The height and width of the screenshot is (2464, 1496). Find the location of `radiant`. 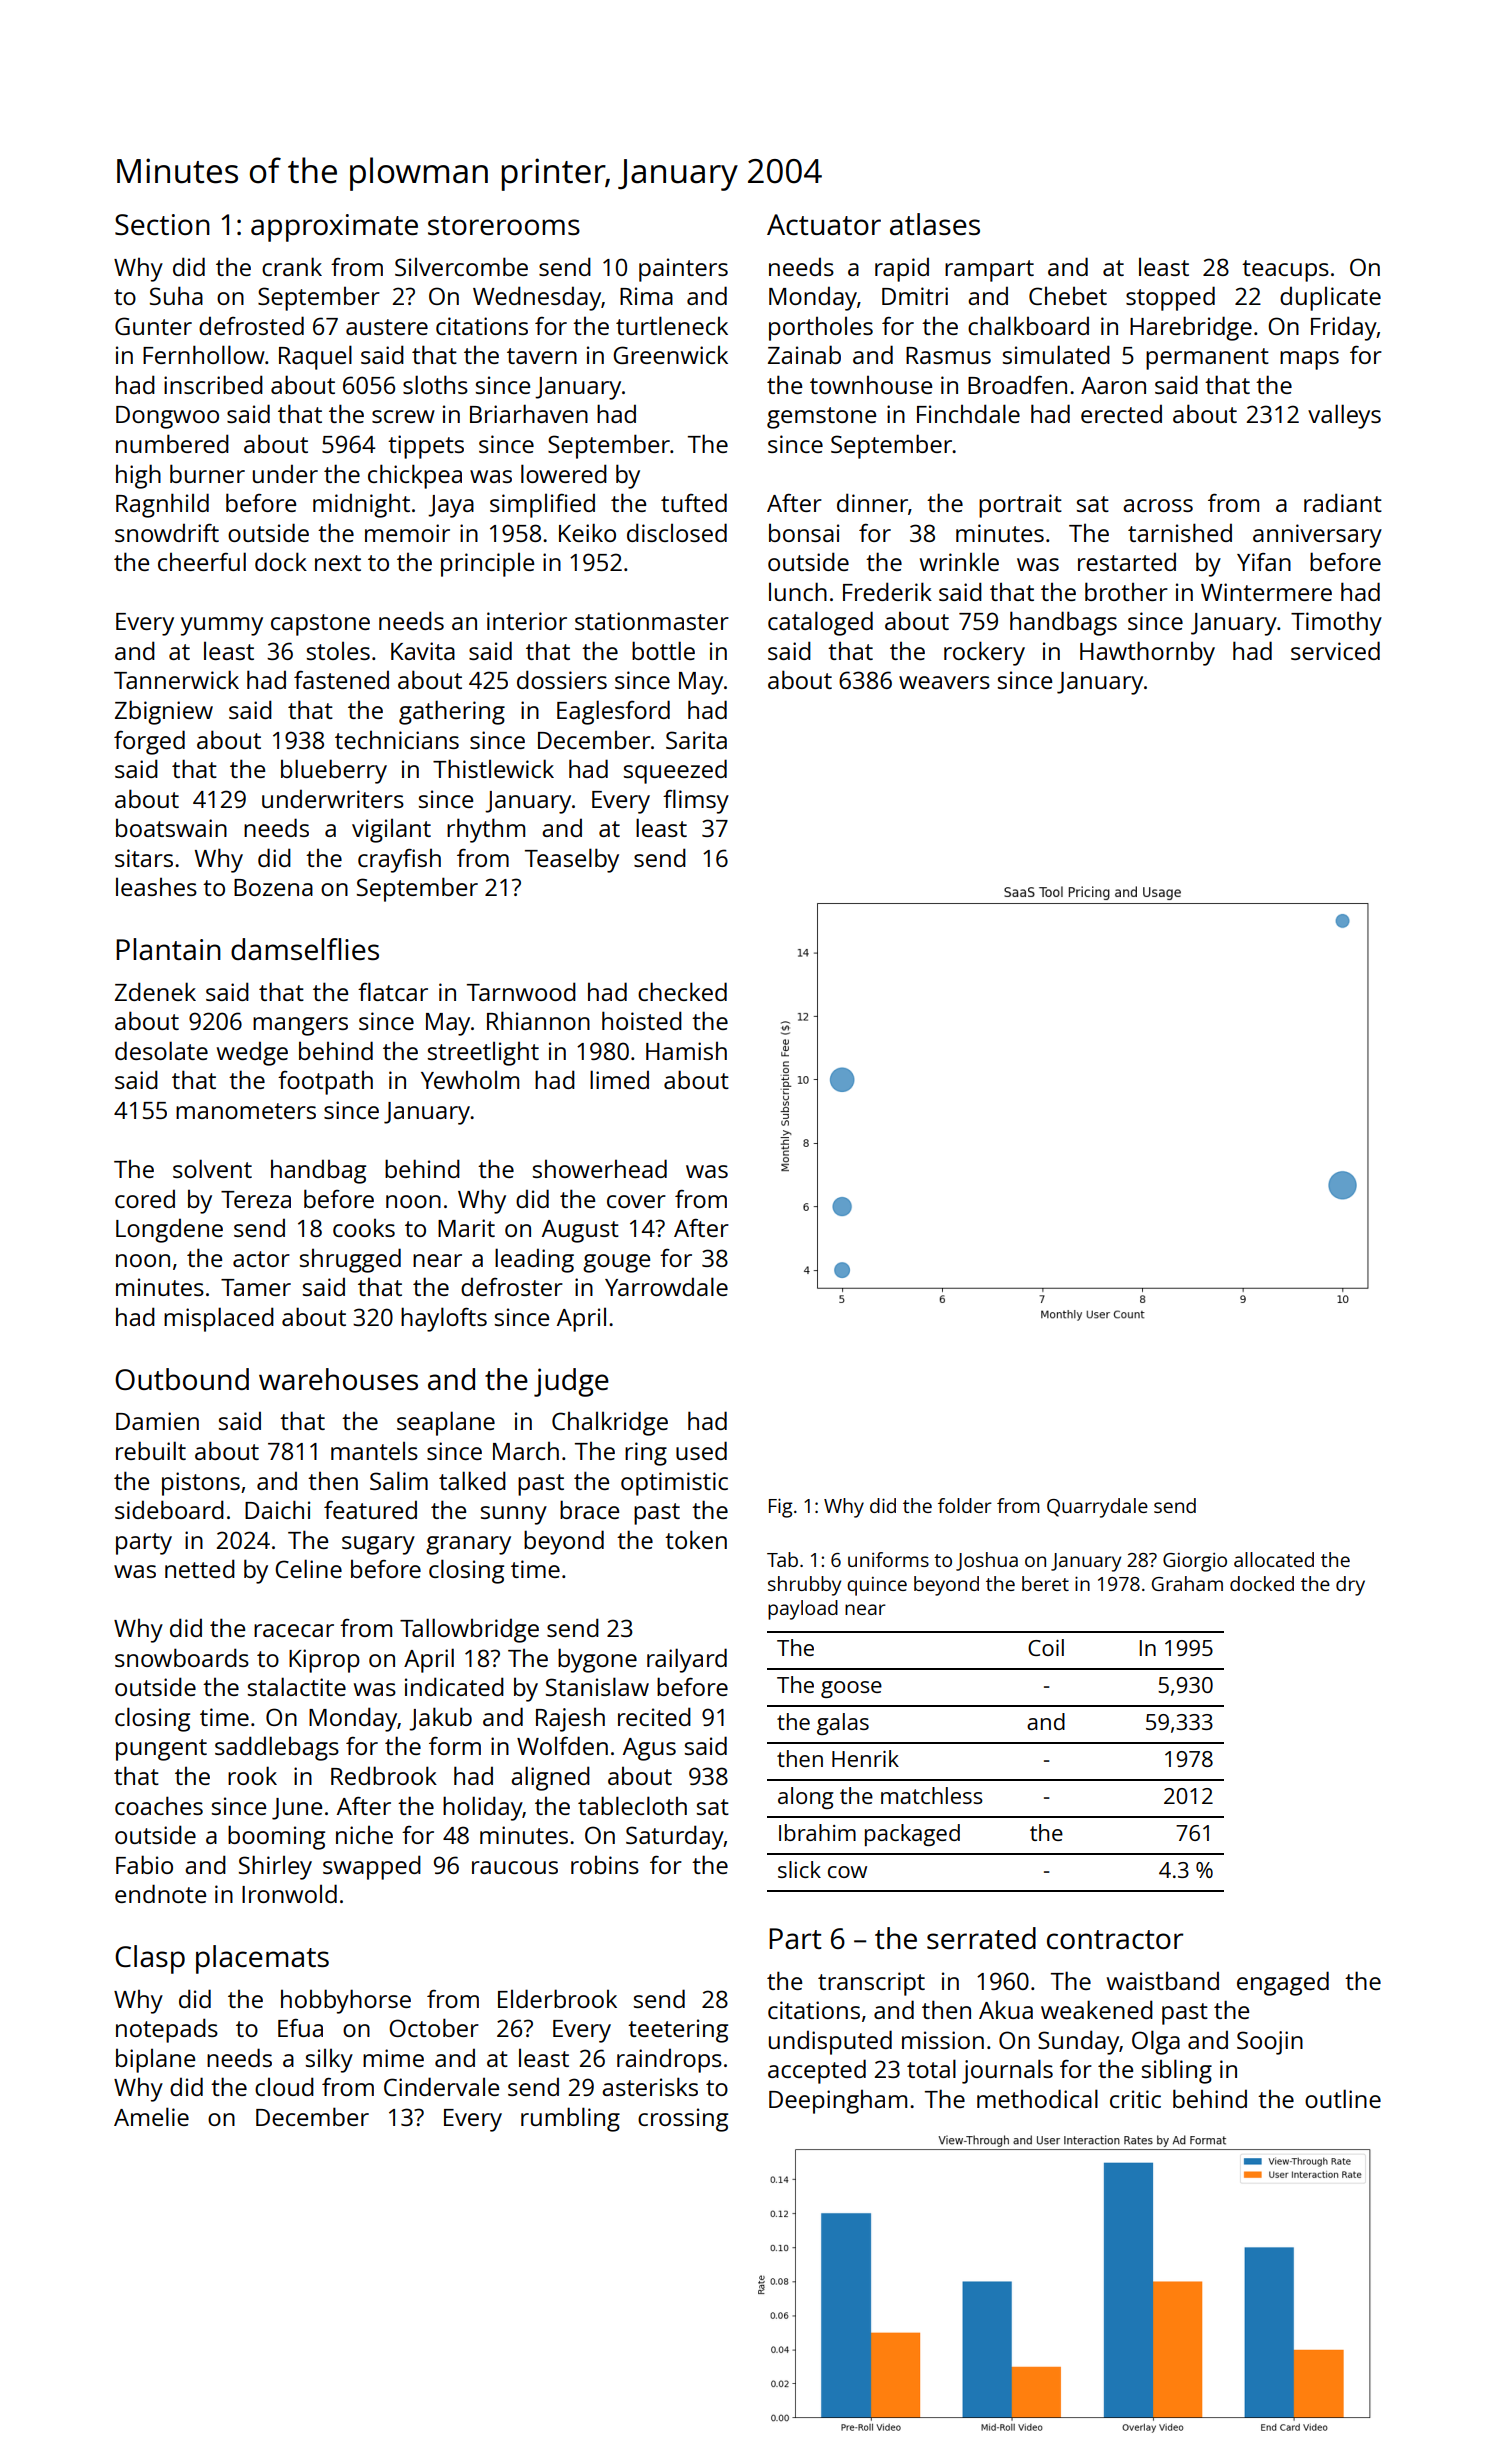

radiant is located at coordinates (1343, 502).
